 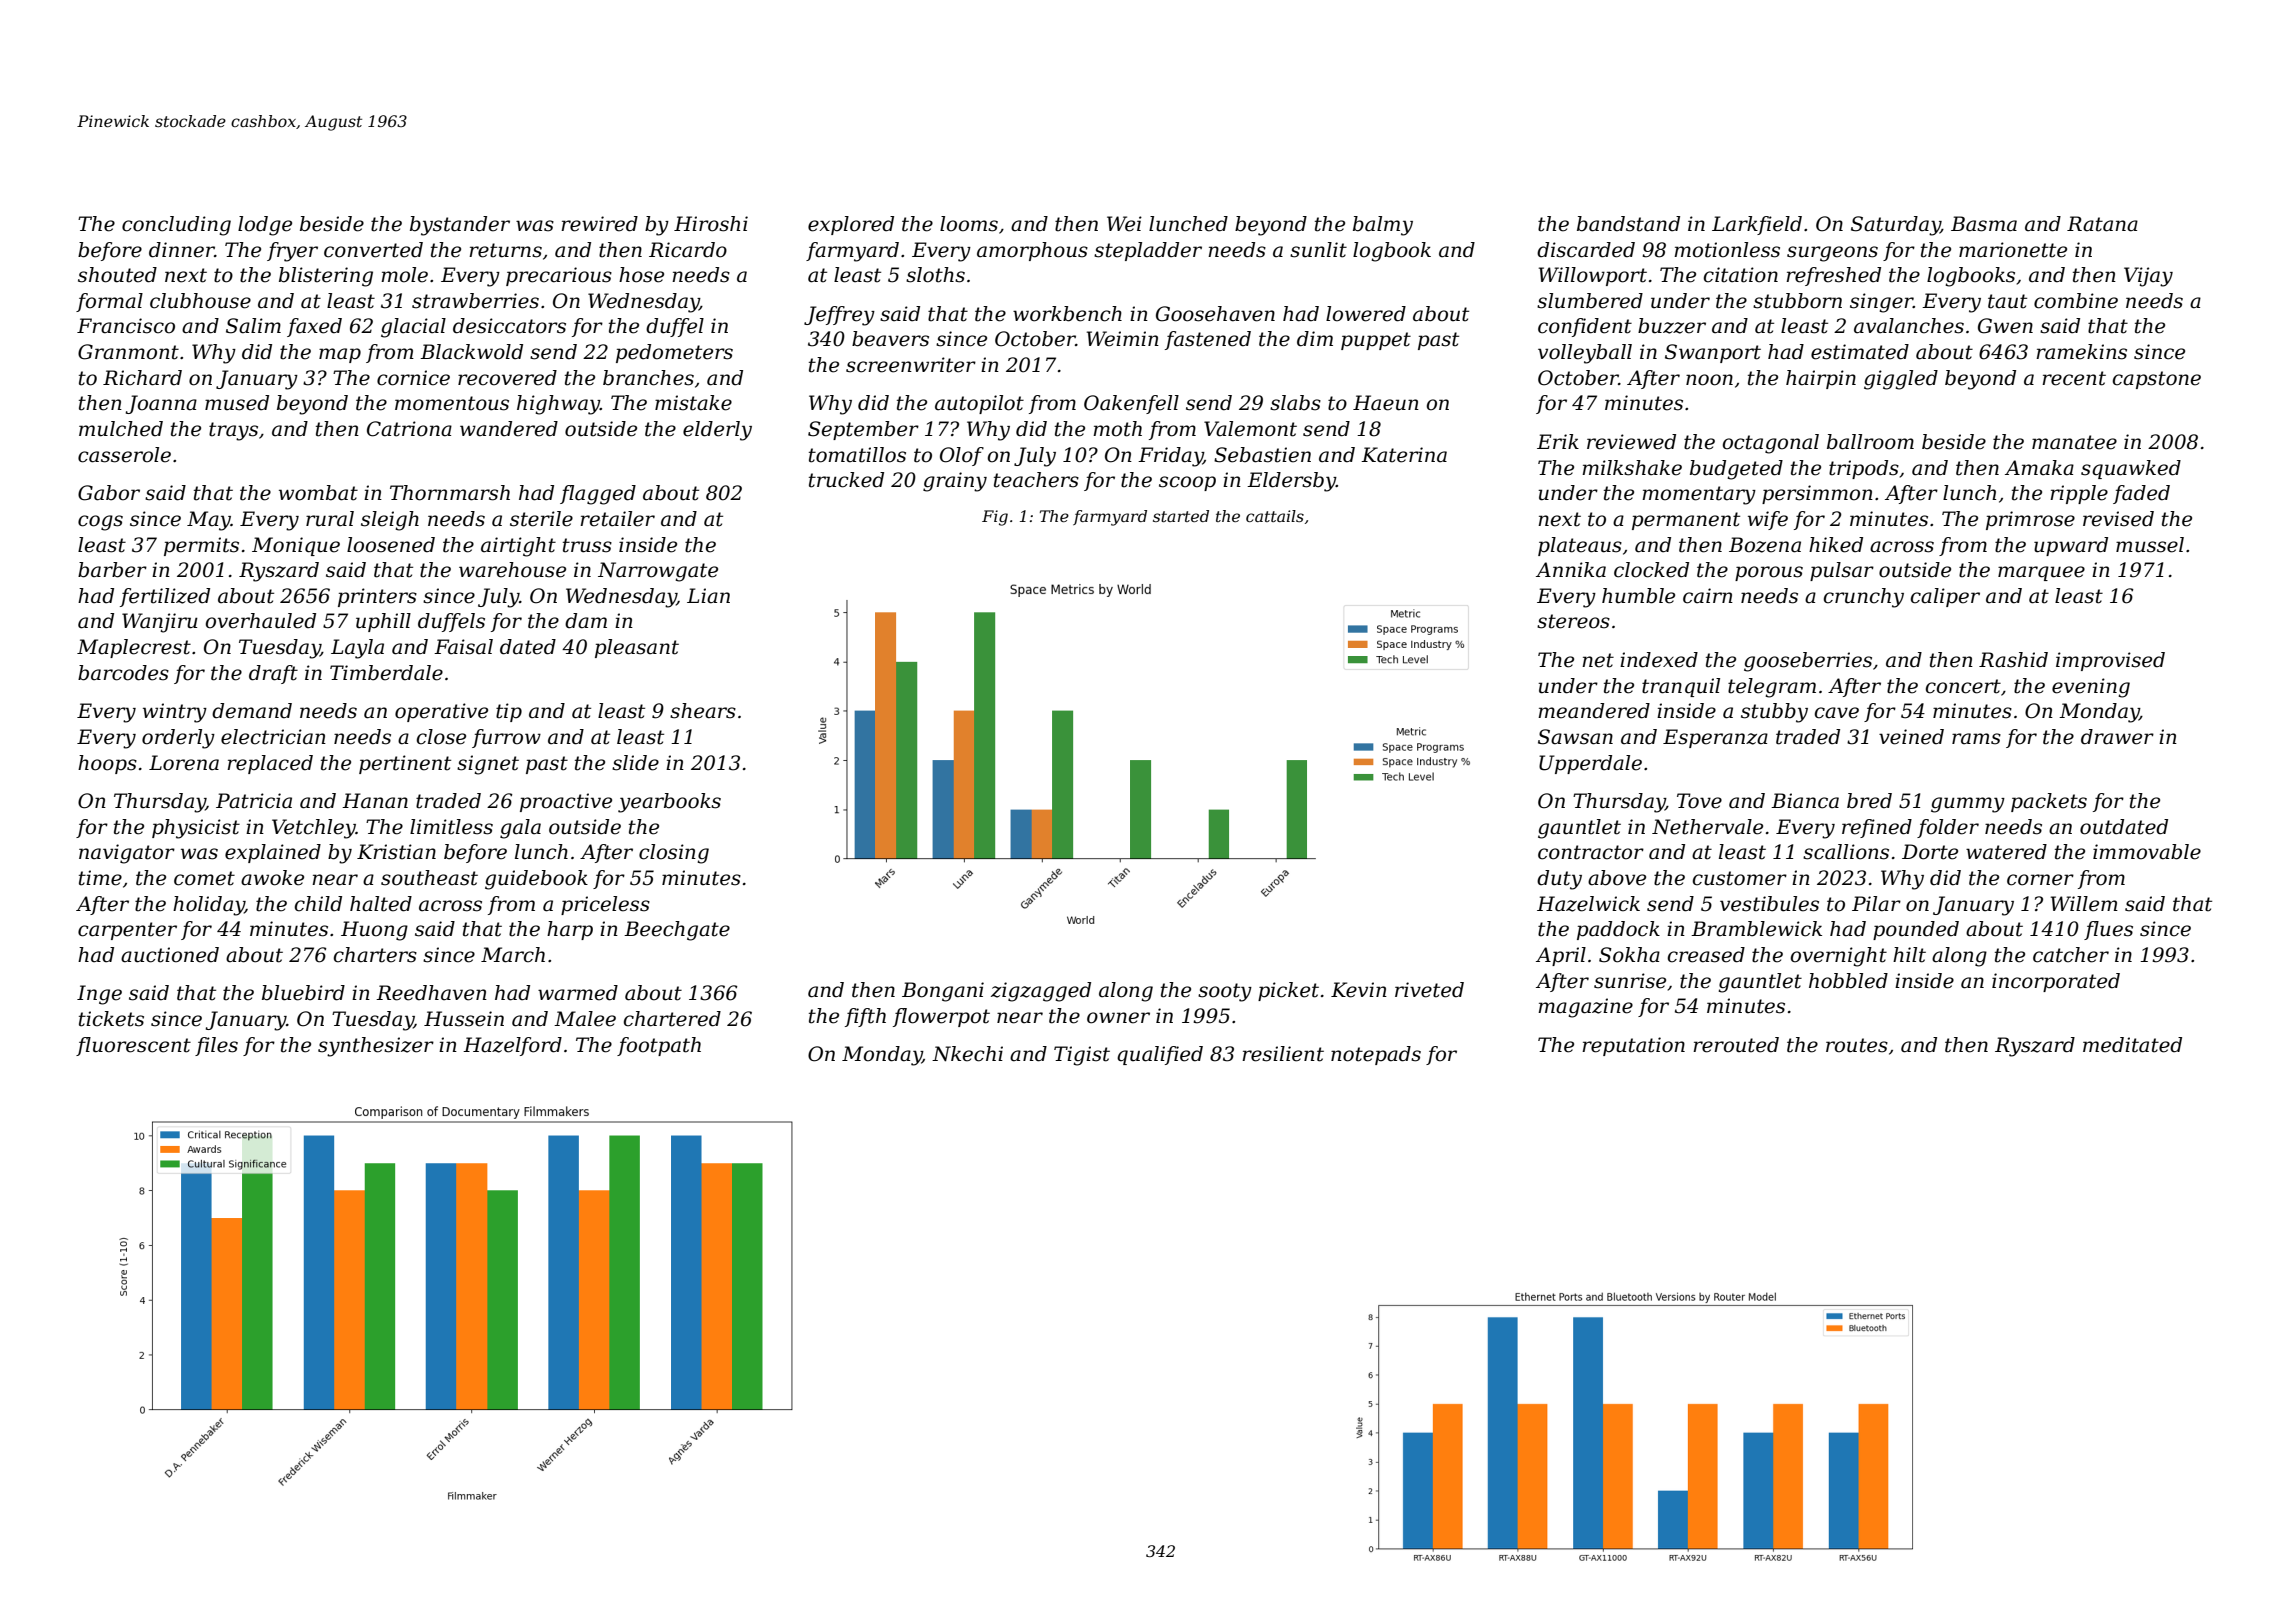 What do you see at coordinates (1376, 1055) in the document?
I see `notepads` at bounding box center [1376, 1055].
